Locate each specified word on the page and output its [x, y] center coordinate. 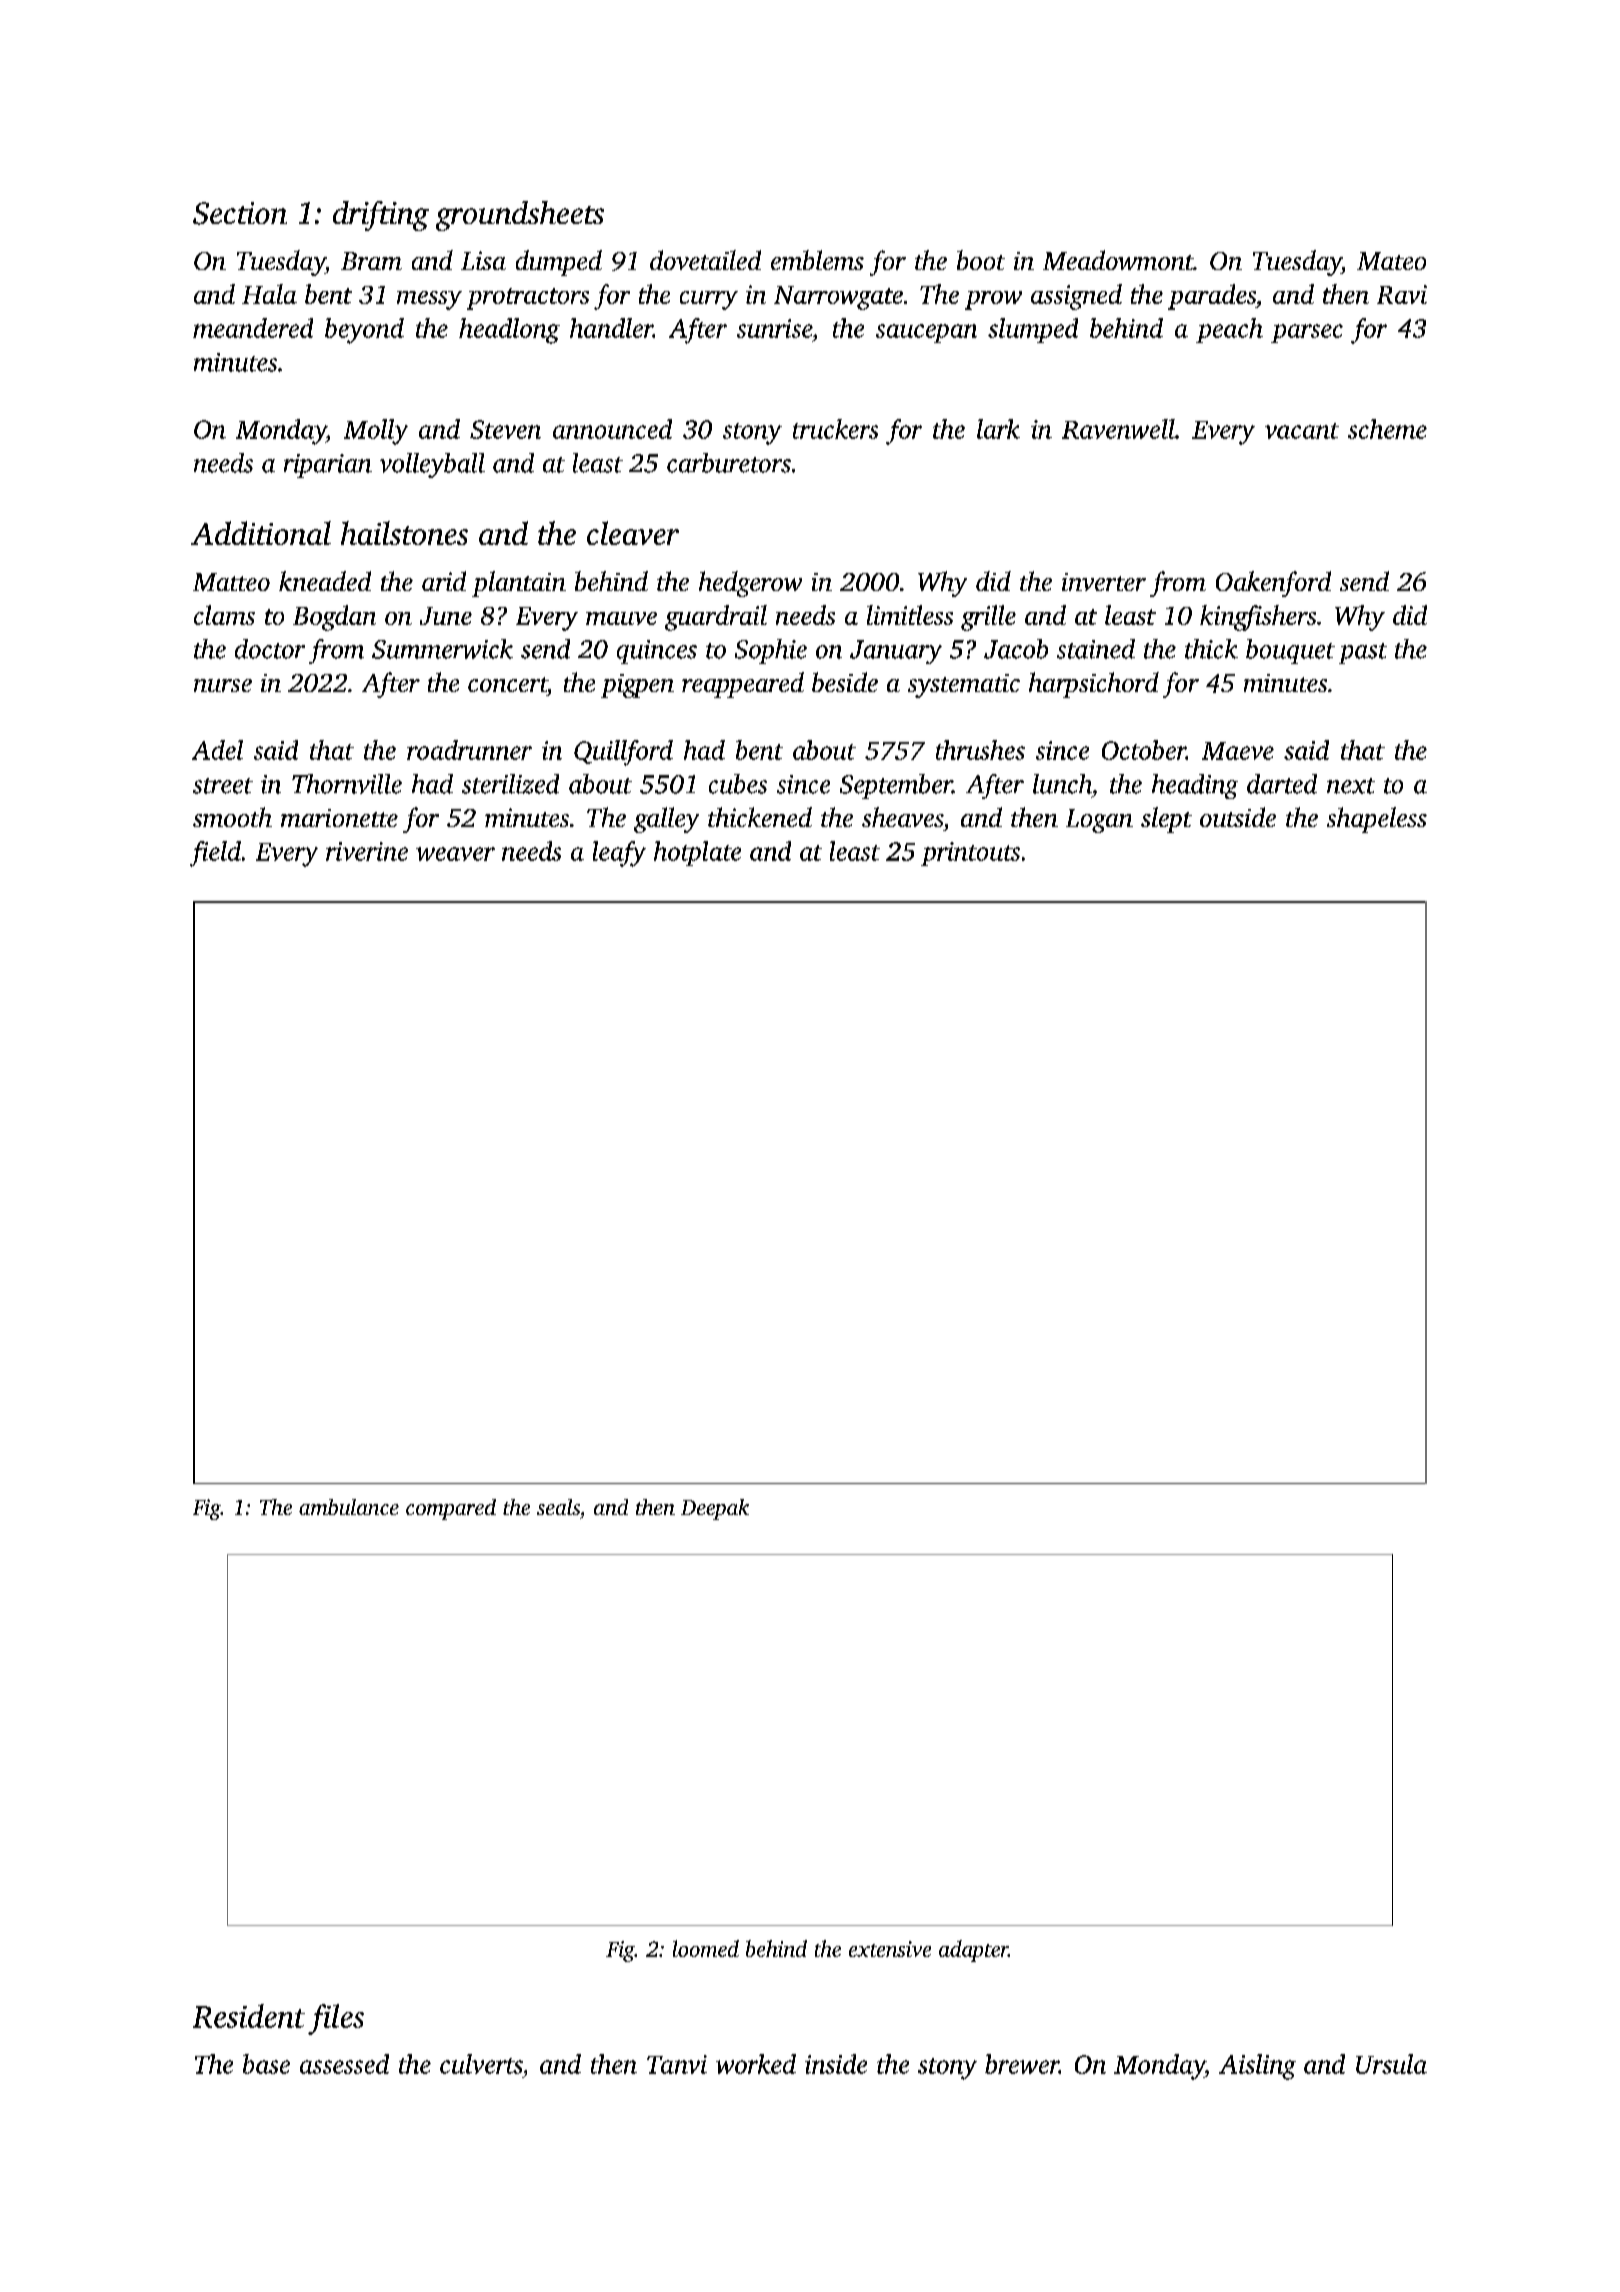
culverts [481, 2064]
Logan [1099, 821]
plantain [519, 584]
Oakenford [1273, 584]
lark [998, 429]
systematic [964, 686]
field [215, 854]
